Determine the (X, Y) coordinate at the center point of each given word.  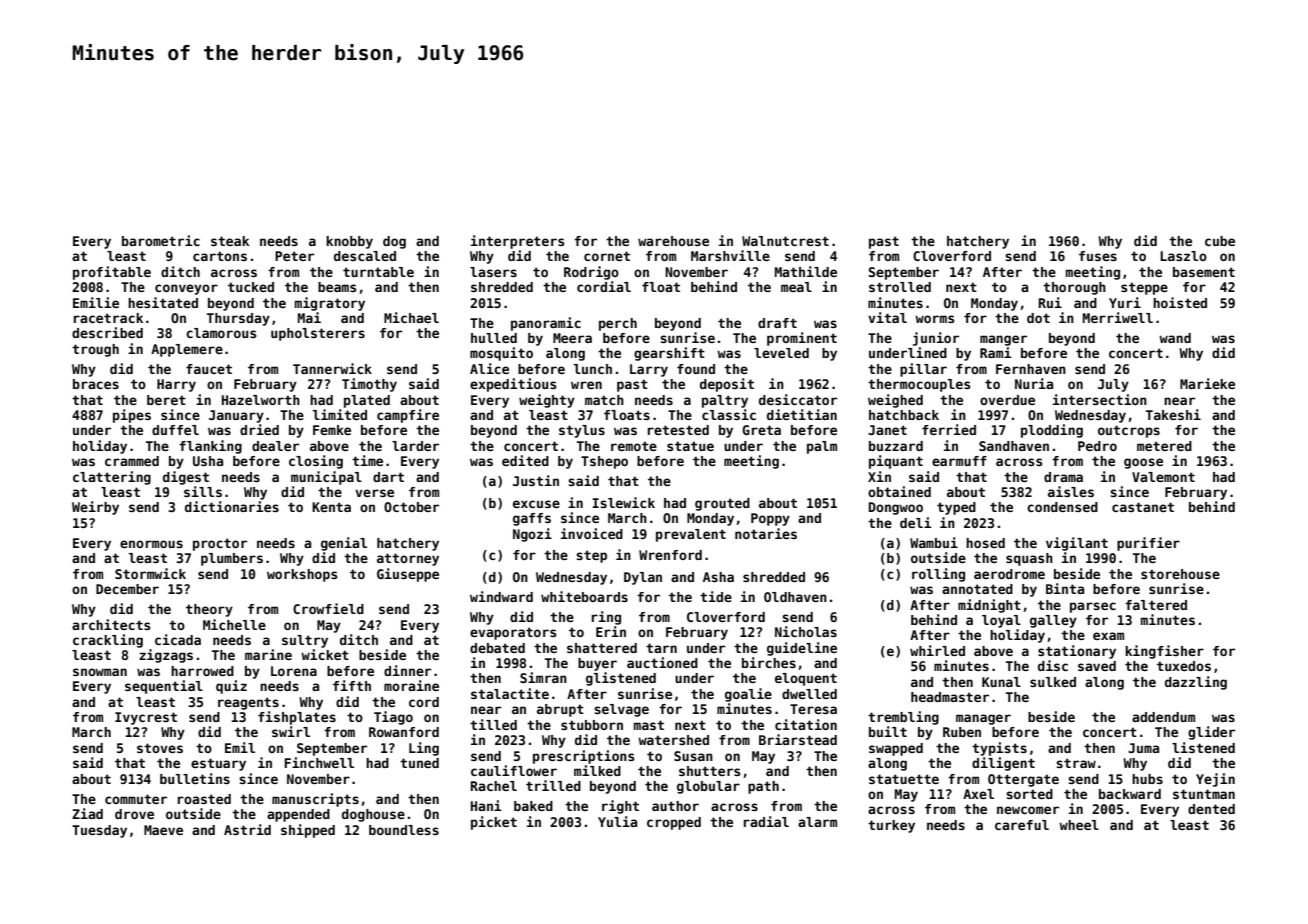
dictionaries (232, 506)
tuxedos (1184, 666)
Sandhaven (1014, 446)
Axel (978, 794)
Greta (761, 430)
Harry (176, 385)
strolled (900, 287)
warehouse (673, 241)
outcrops (1129, 431)
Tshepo (604, 462)
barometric (161, 240)
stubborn (592, 725)
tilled (493, 724)
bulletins (195, 778)
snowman (100, 672)
